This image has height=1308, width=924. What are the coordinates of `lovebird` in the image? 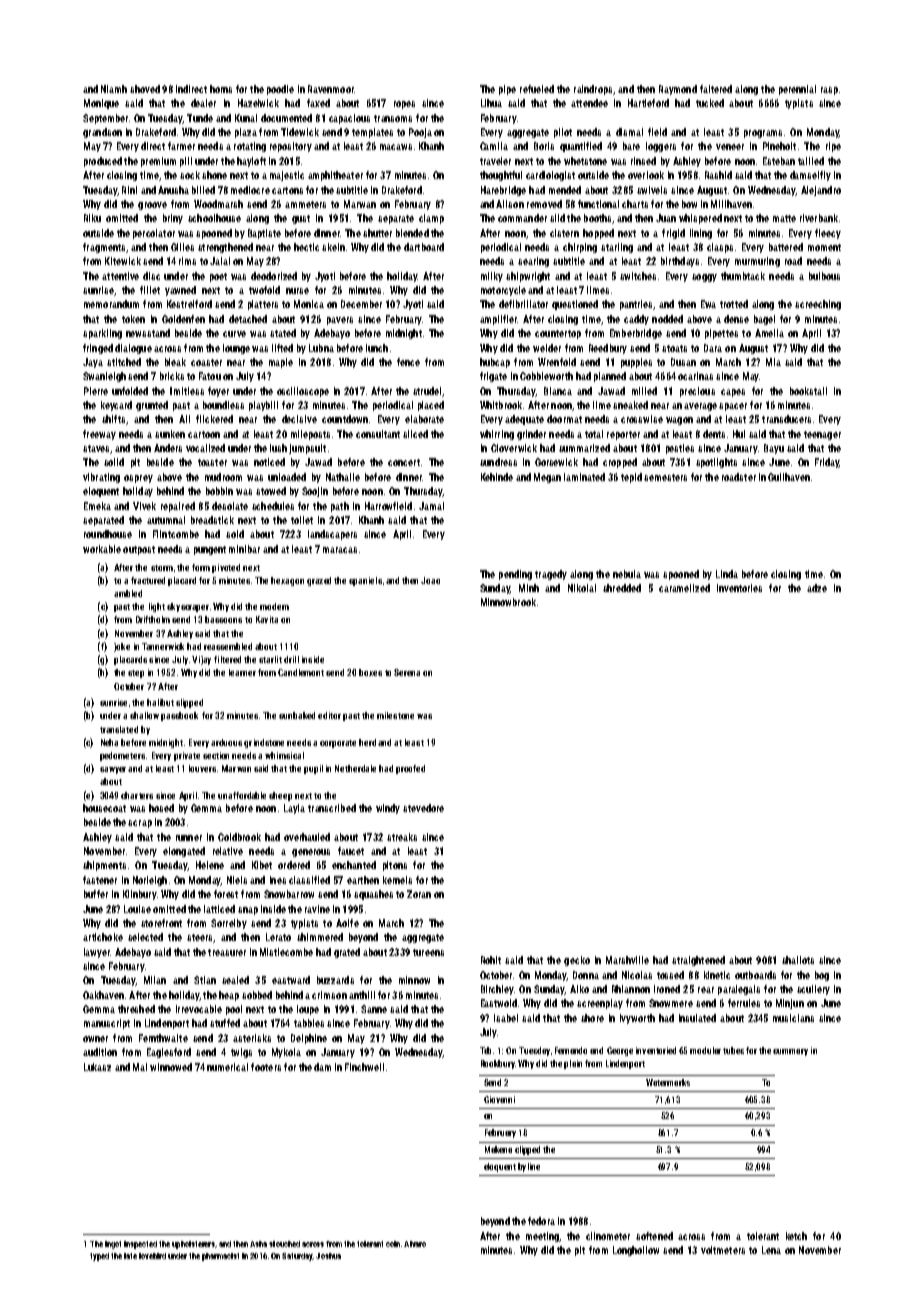 It's located at (152, 1256).
